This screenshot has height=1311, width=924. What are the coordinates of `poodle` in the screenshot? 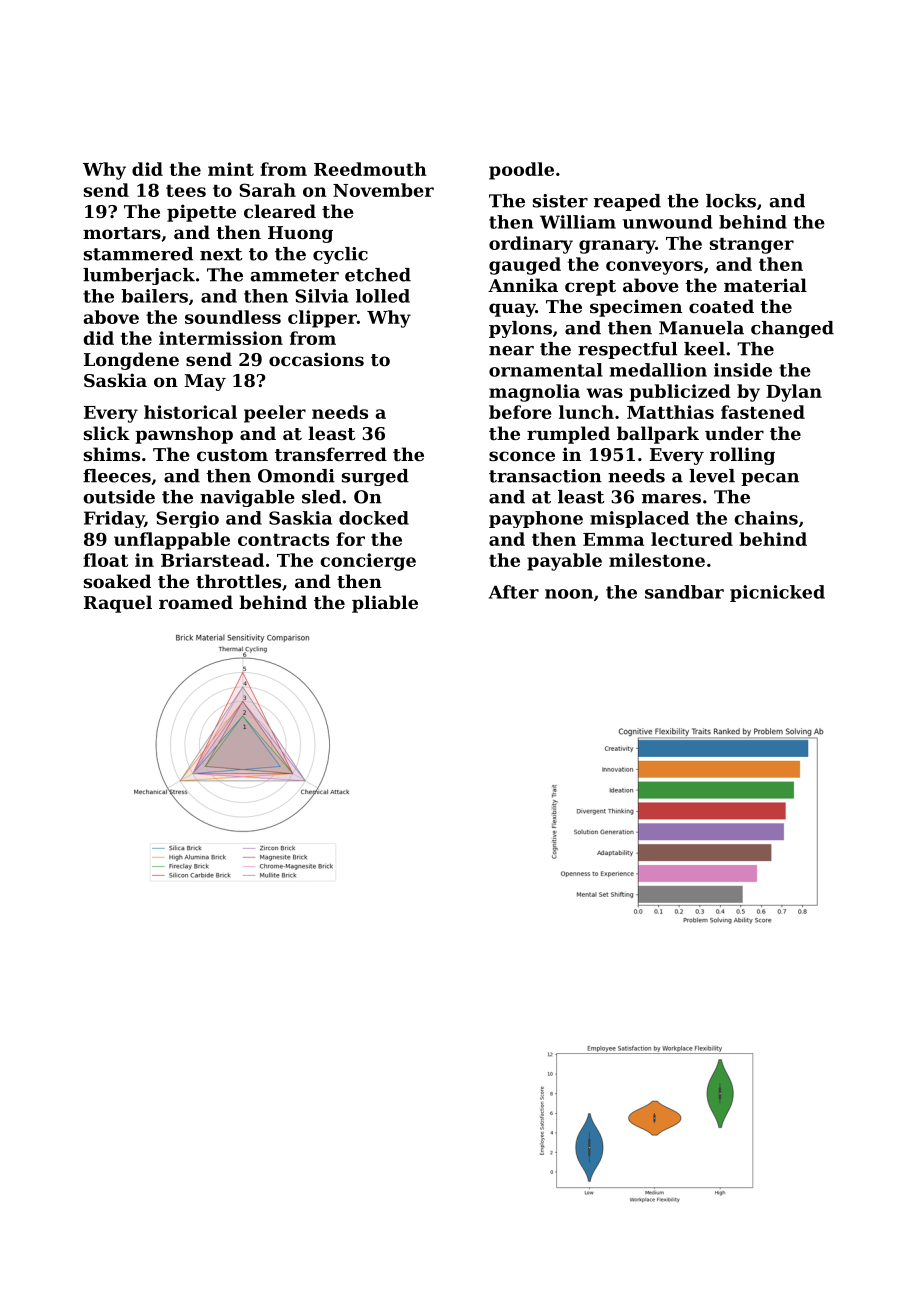 It's located at (521, 171).
